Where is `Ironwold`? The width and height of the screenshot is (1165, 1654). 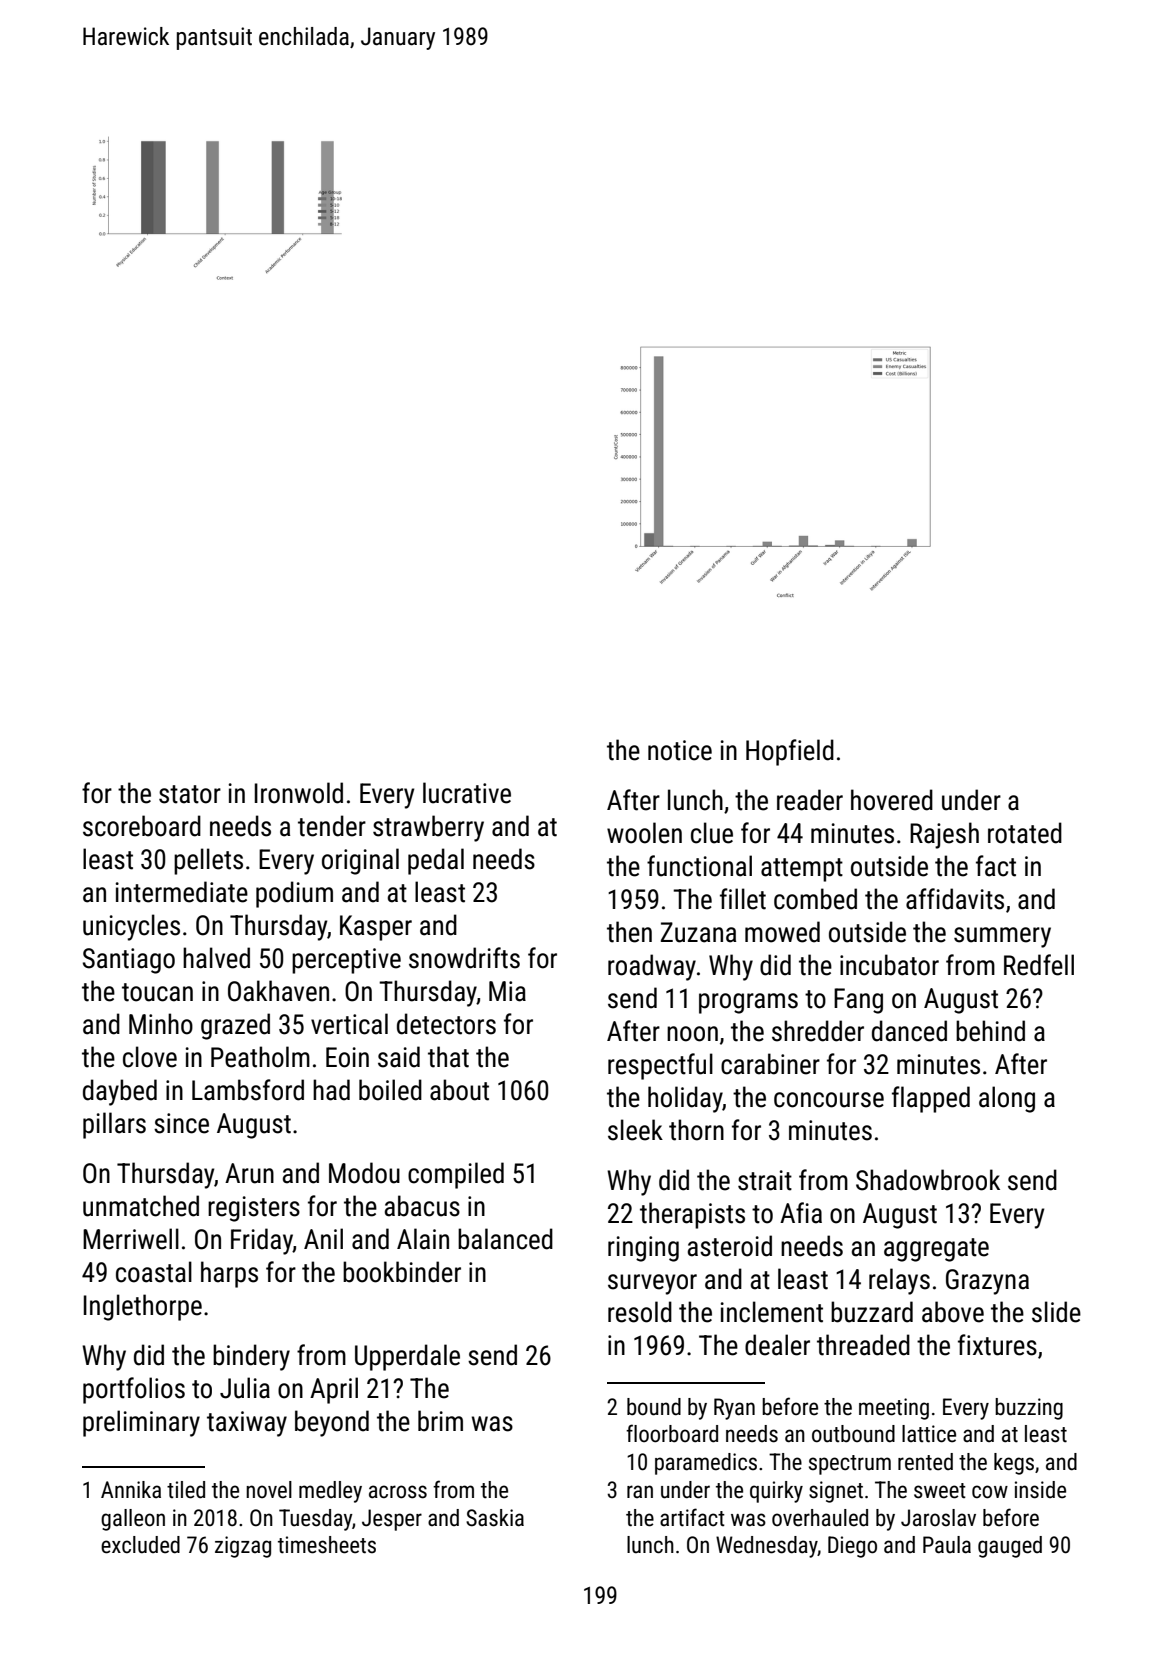 Ironwold is located at coordinates (299, 793).
